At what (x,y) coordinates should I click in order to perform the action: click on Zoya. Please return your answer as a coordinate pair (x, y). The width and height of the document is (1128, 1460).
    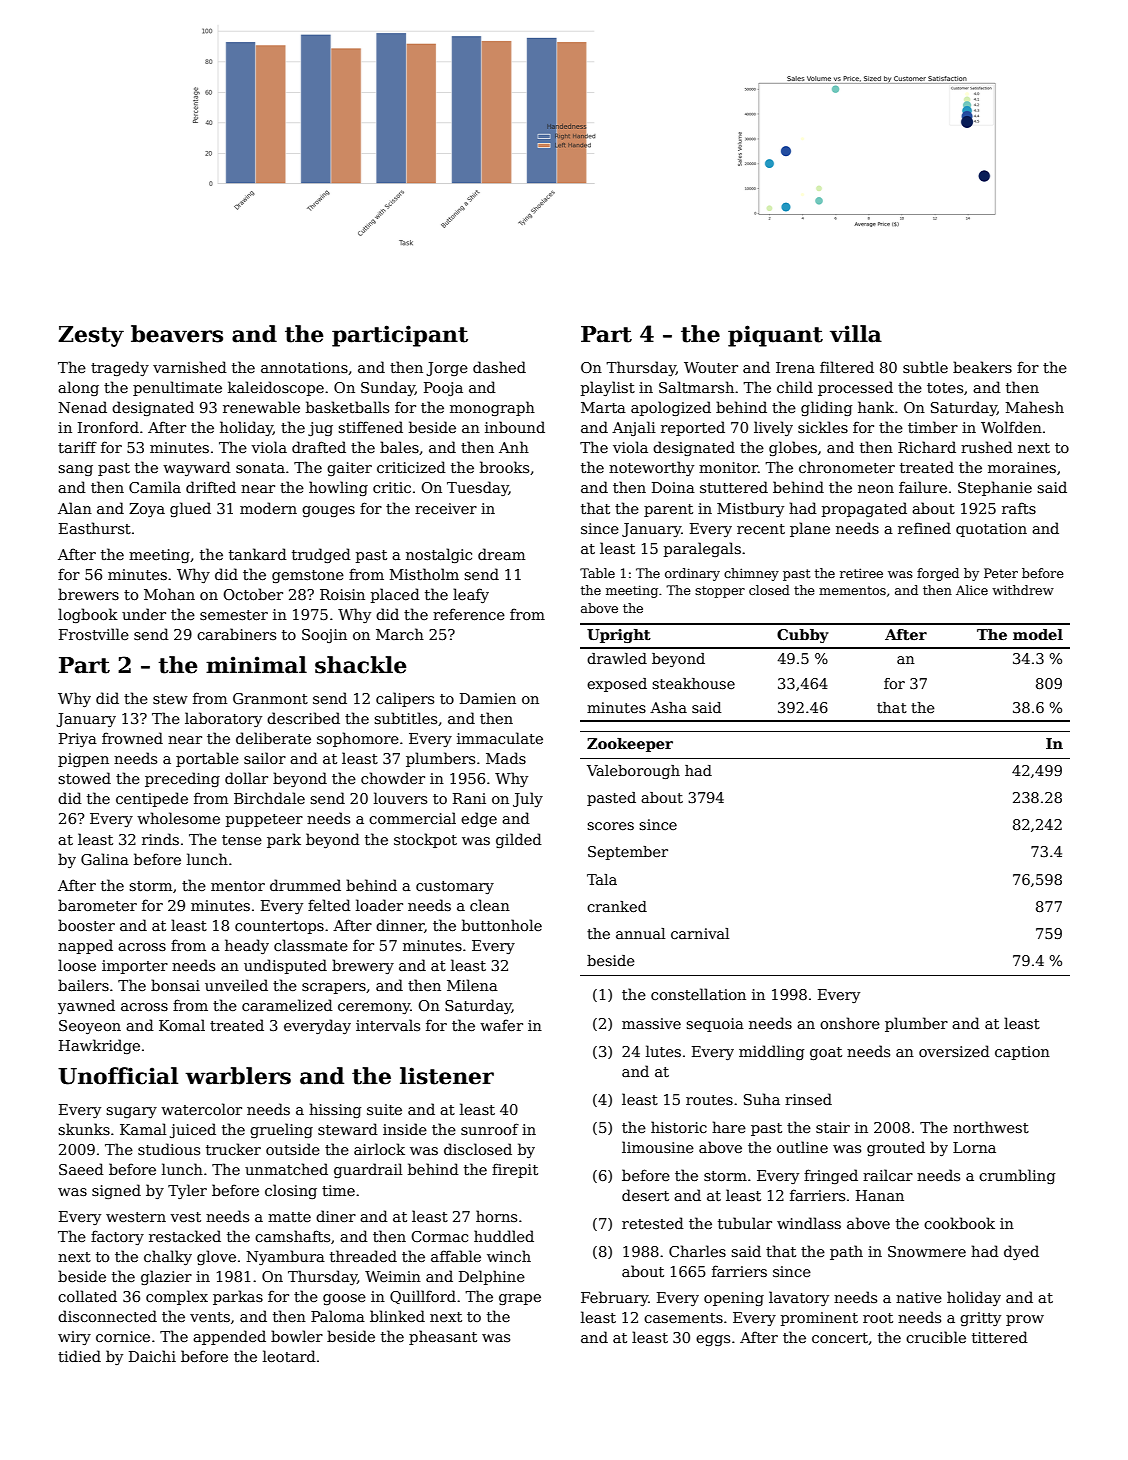
    Looking at the image, I should click on (147, 510).
